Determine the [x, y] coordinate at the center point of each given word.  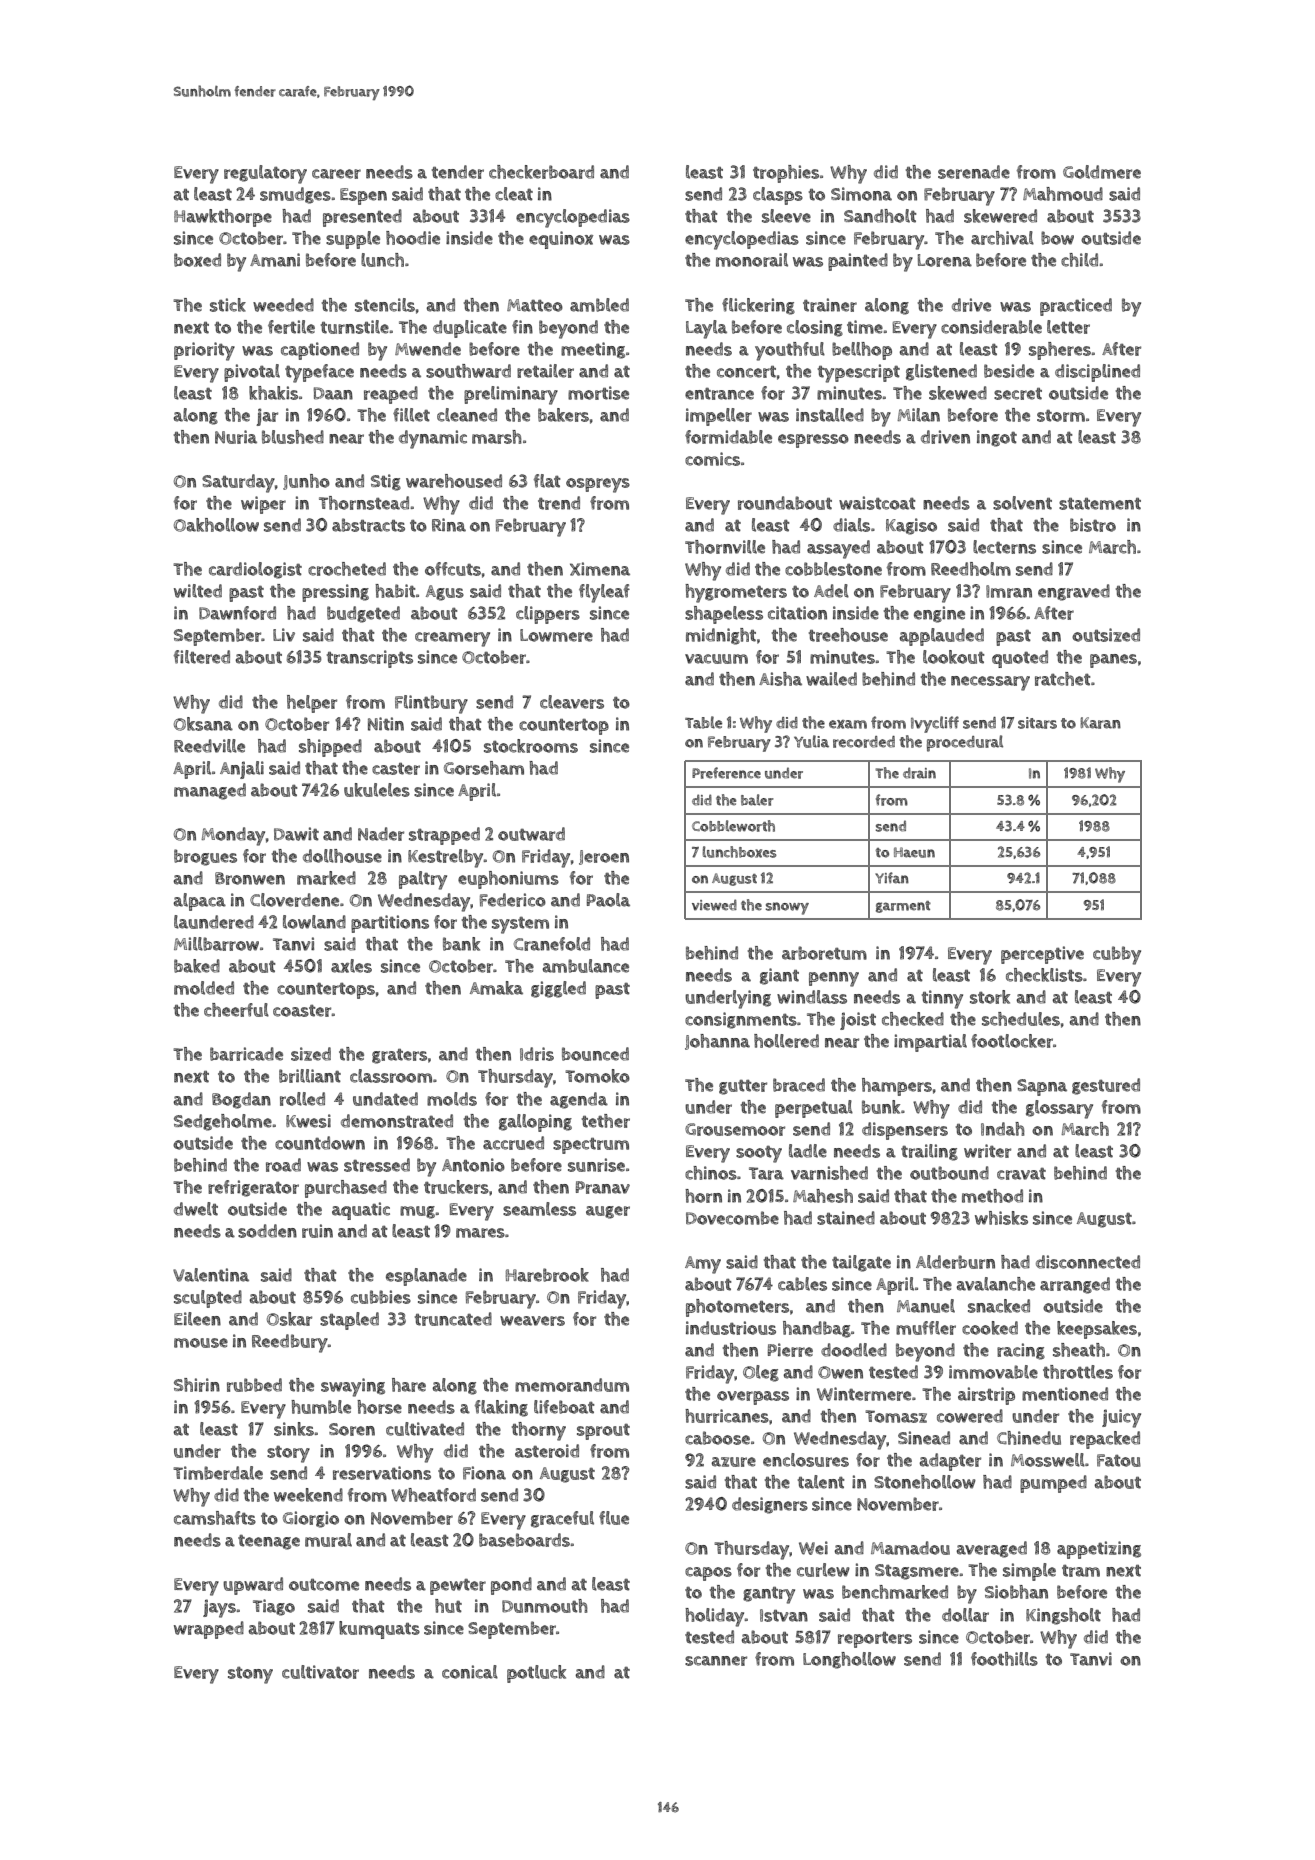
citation [797, 613]
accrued [513, 1143]
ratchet [1062, 679]
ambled [599, 305]
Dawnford [237, 613]
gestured [1106, 1086]
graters [399, 1056]
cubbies [381, 1297]
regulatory [265, 174]
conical [470, 1672]
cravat [1021, 1174]
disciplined [1097, 373]
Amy [703, 1265]
